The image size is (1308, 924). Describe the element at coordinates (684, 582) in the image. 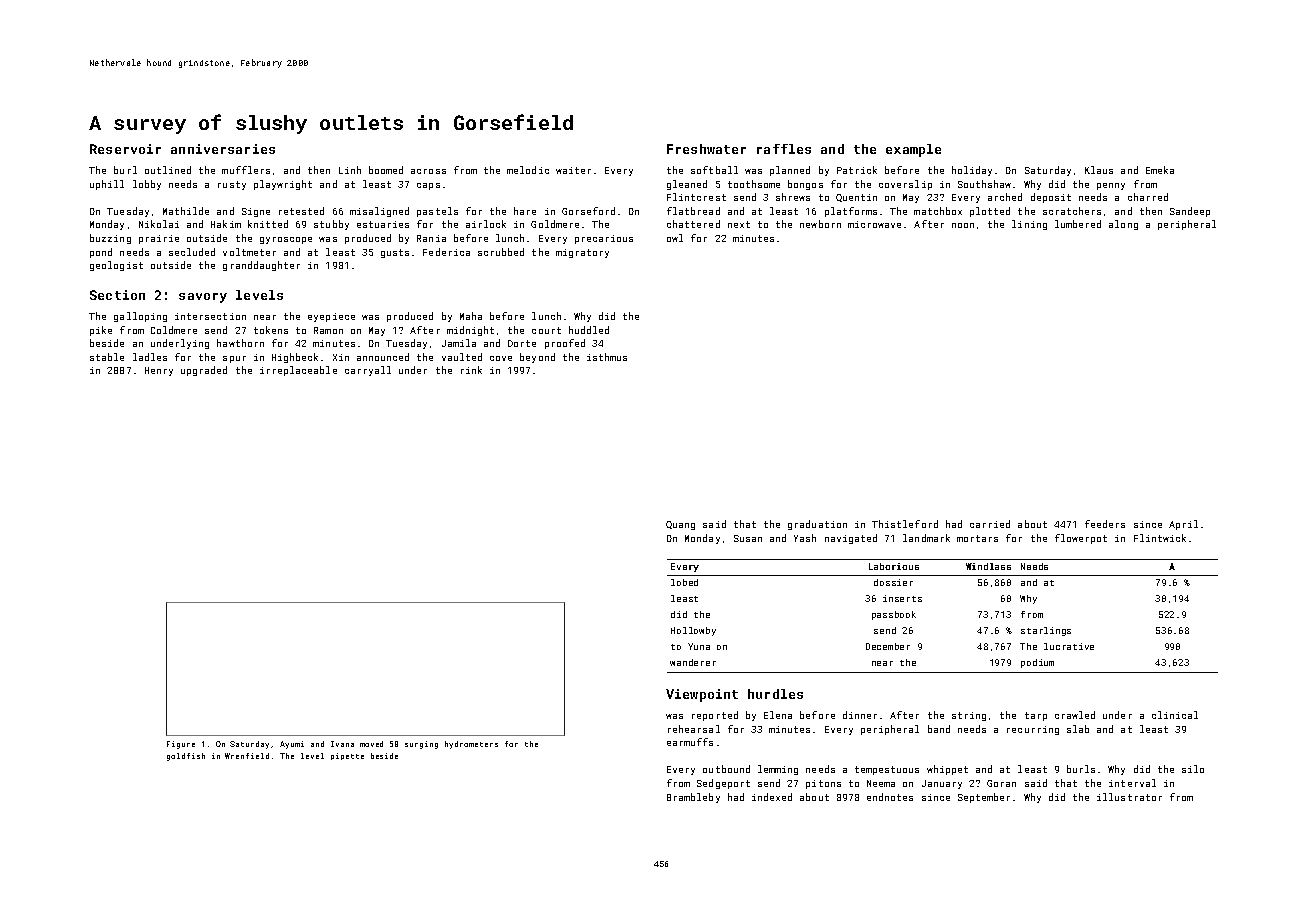

I see `lobed` at that location.
